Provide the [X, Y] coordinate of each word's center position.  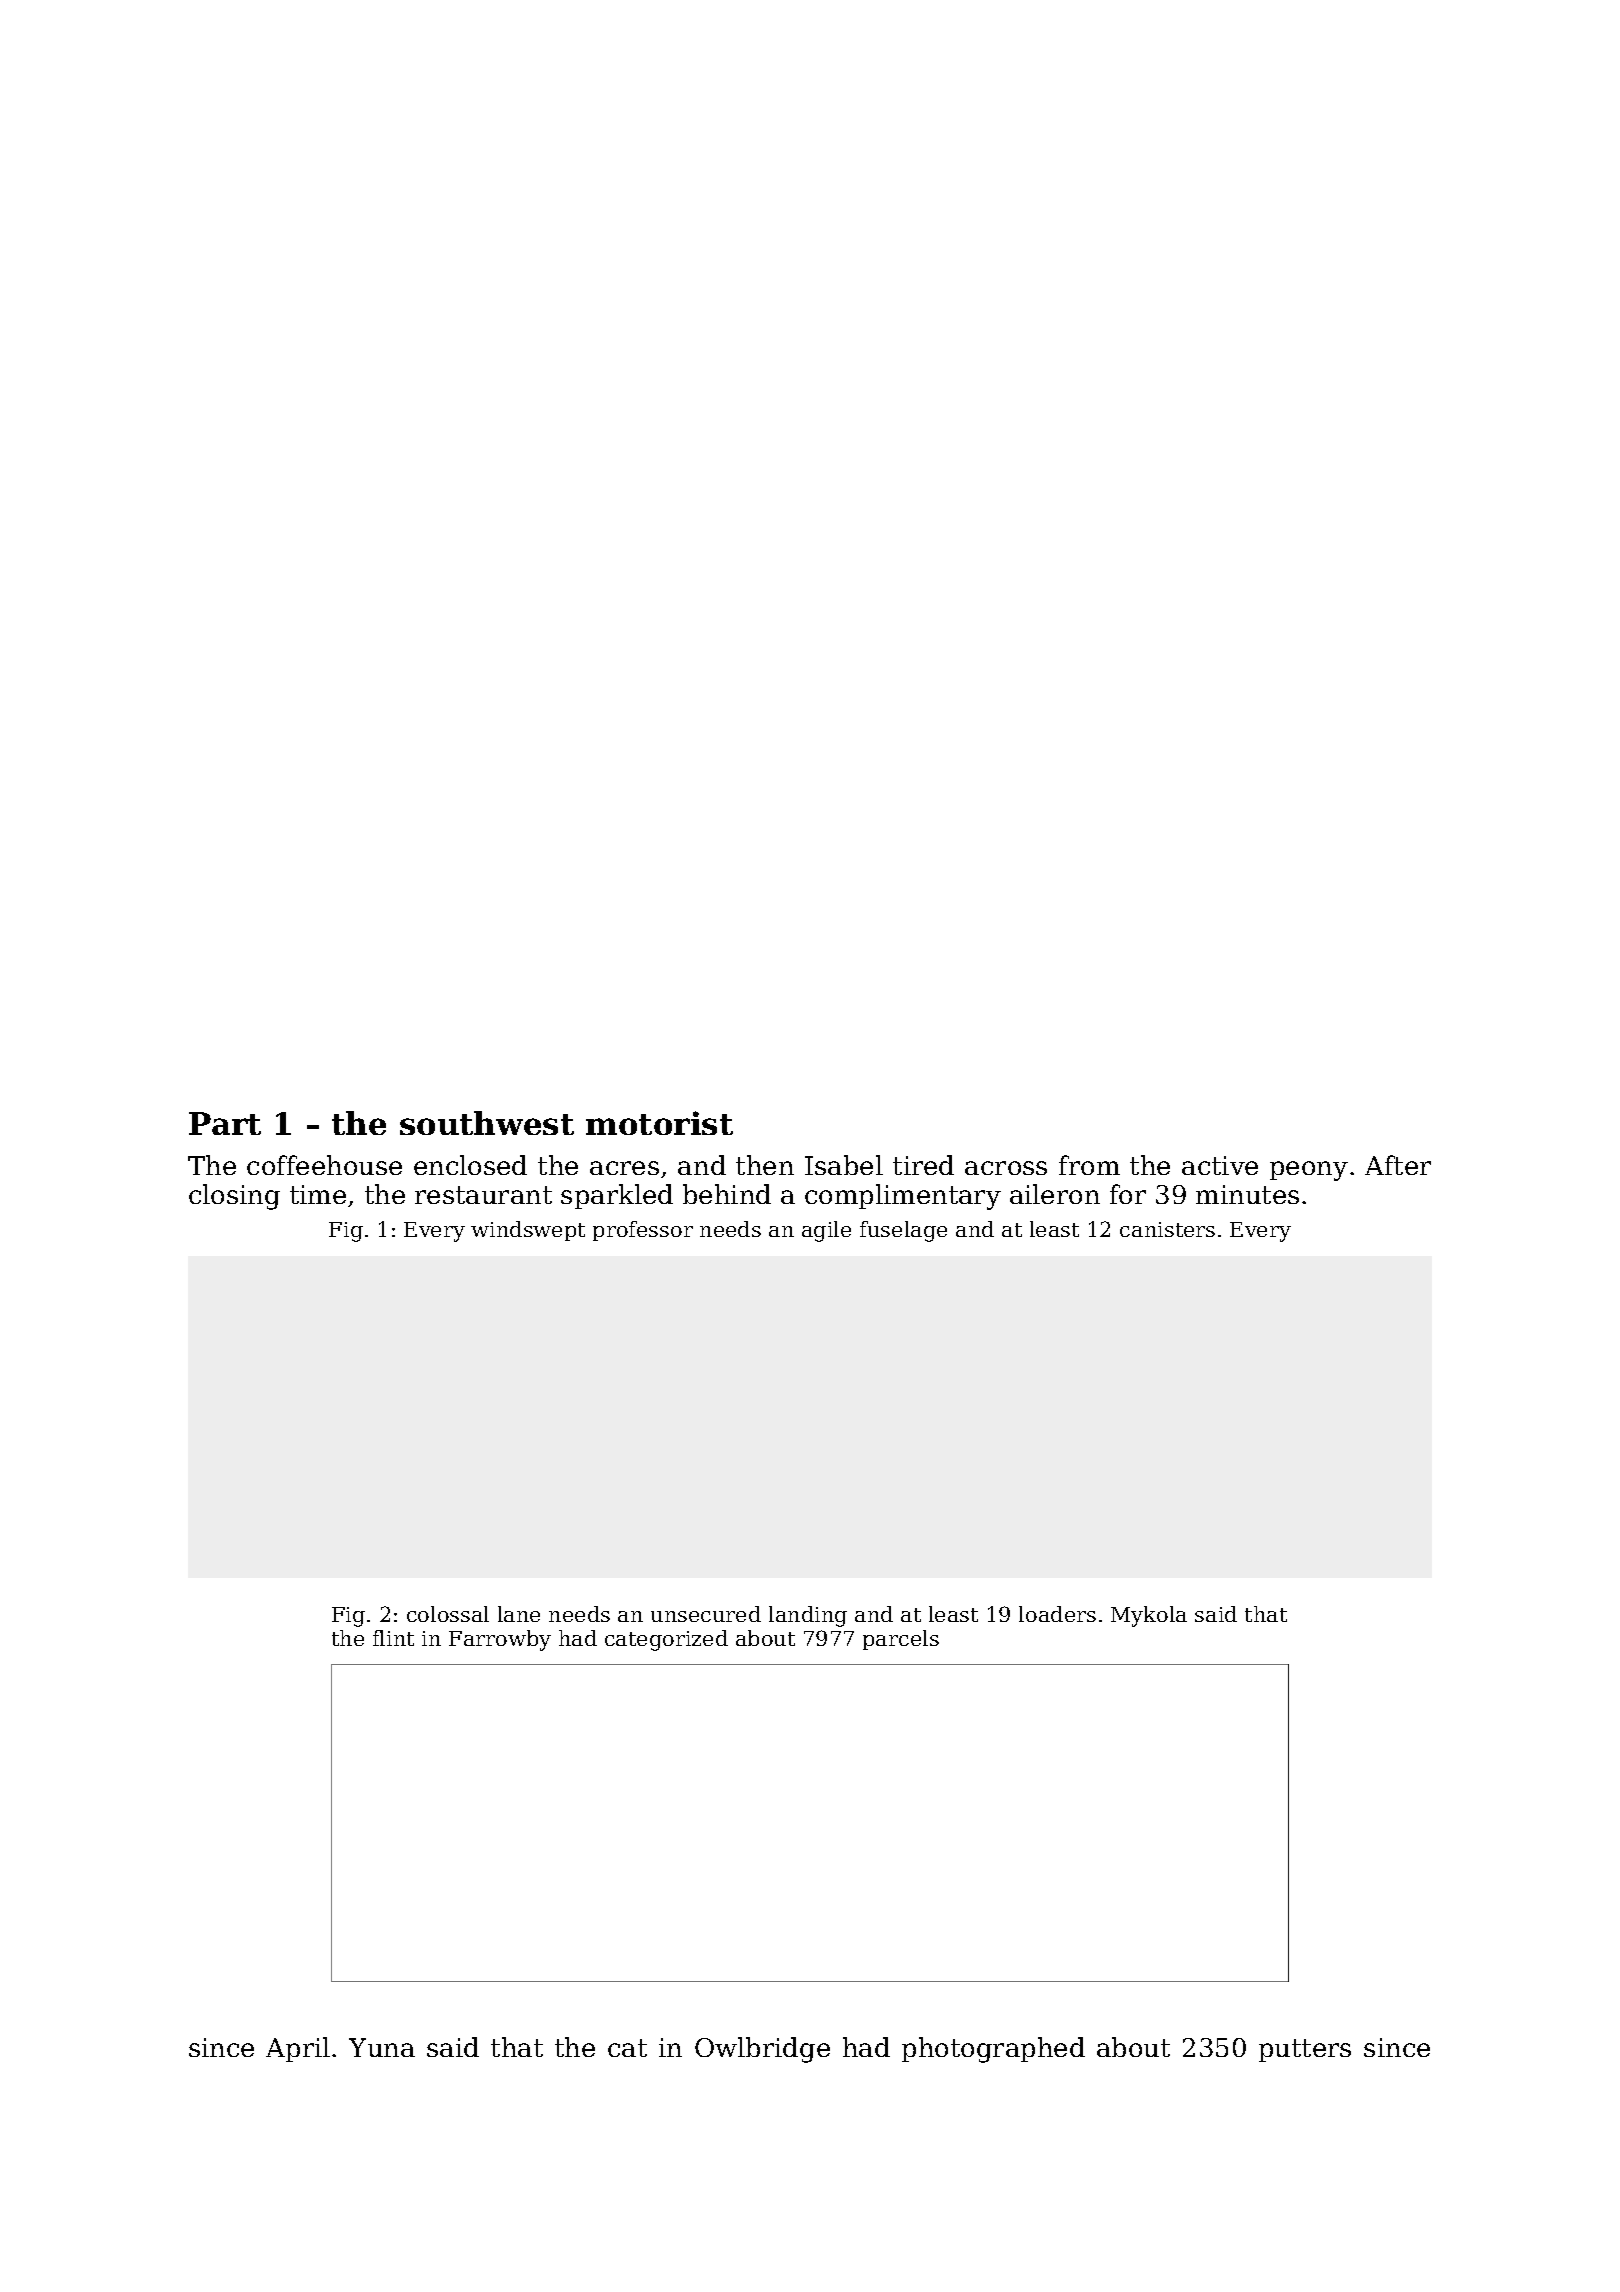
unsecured [706, 1614]
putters [1305, 2050]
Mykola [1149, 1616]
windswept [528, 1231]
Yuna [382, 2047]
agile [826, 1231]
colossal [448, 1614]
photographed [993, 2050]
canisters [1167, 1229]
